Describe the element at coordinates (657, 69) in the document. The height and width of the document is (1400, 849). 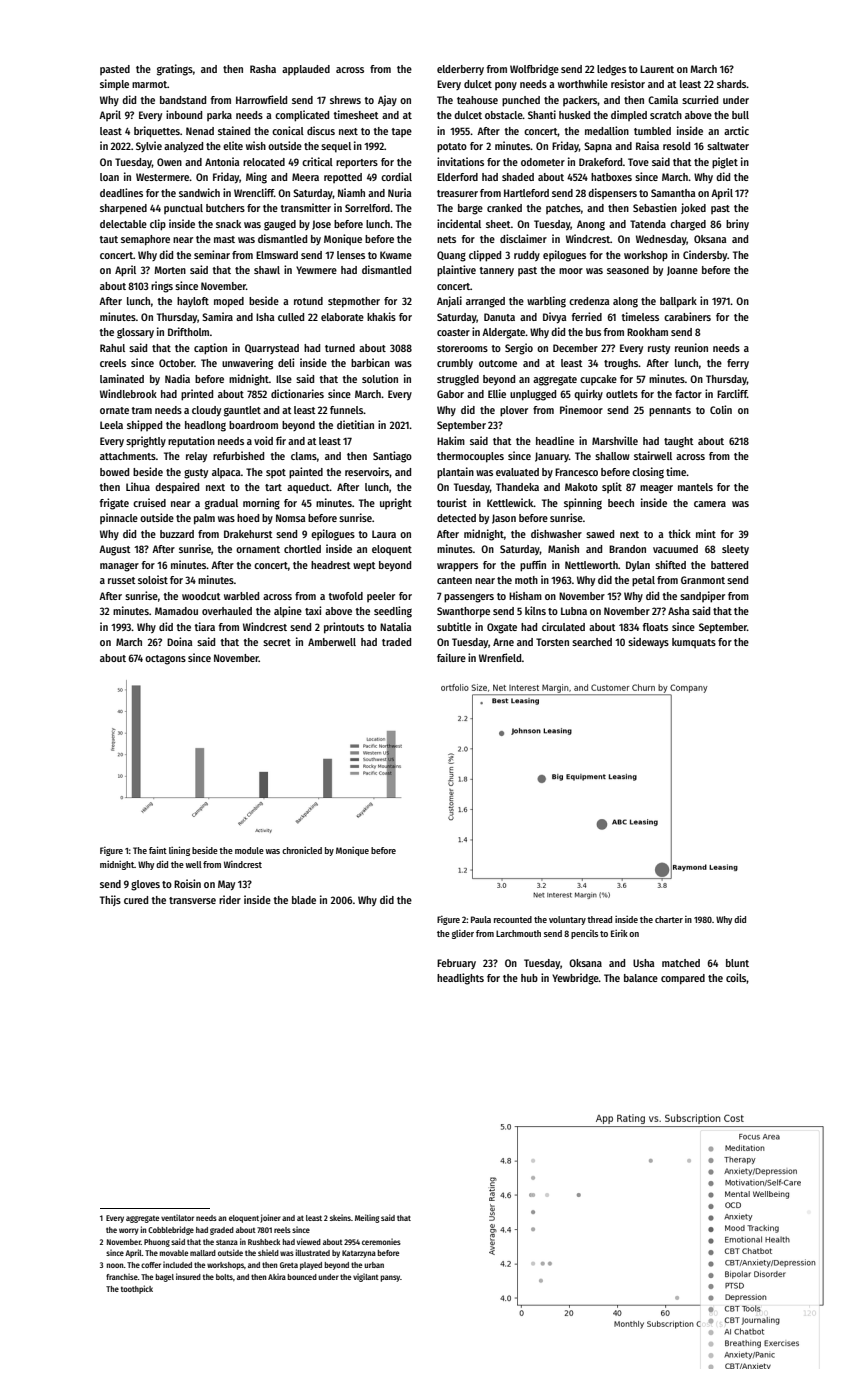
I see `Laurent` at that location.
